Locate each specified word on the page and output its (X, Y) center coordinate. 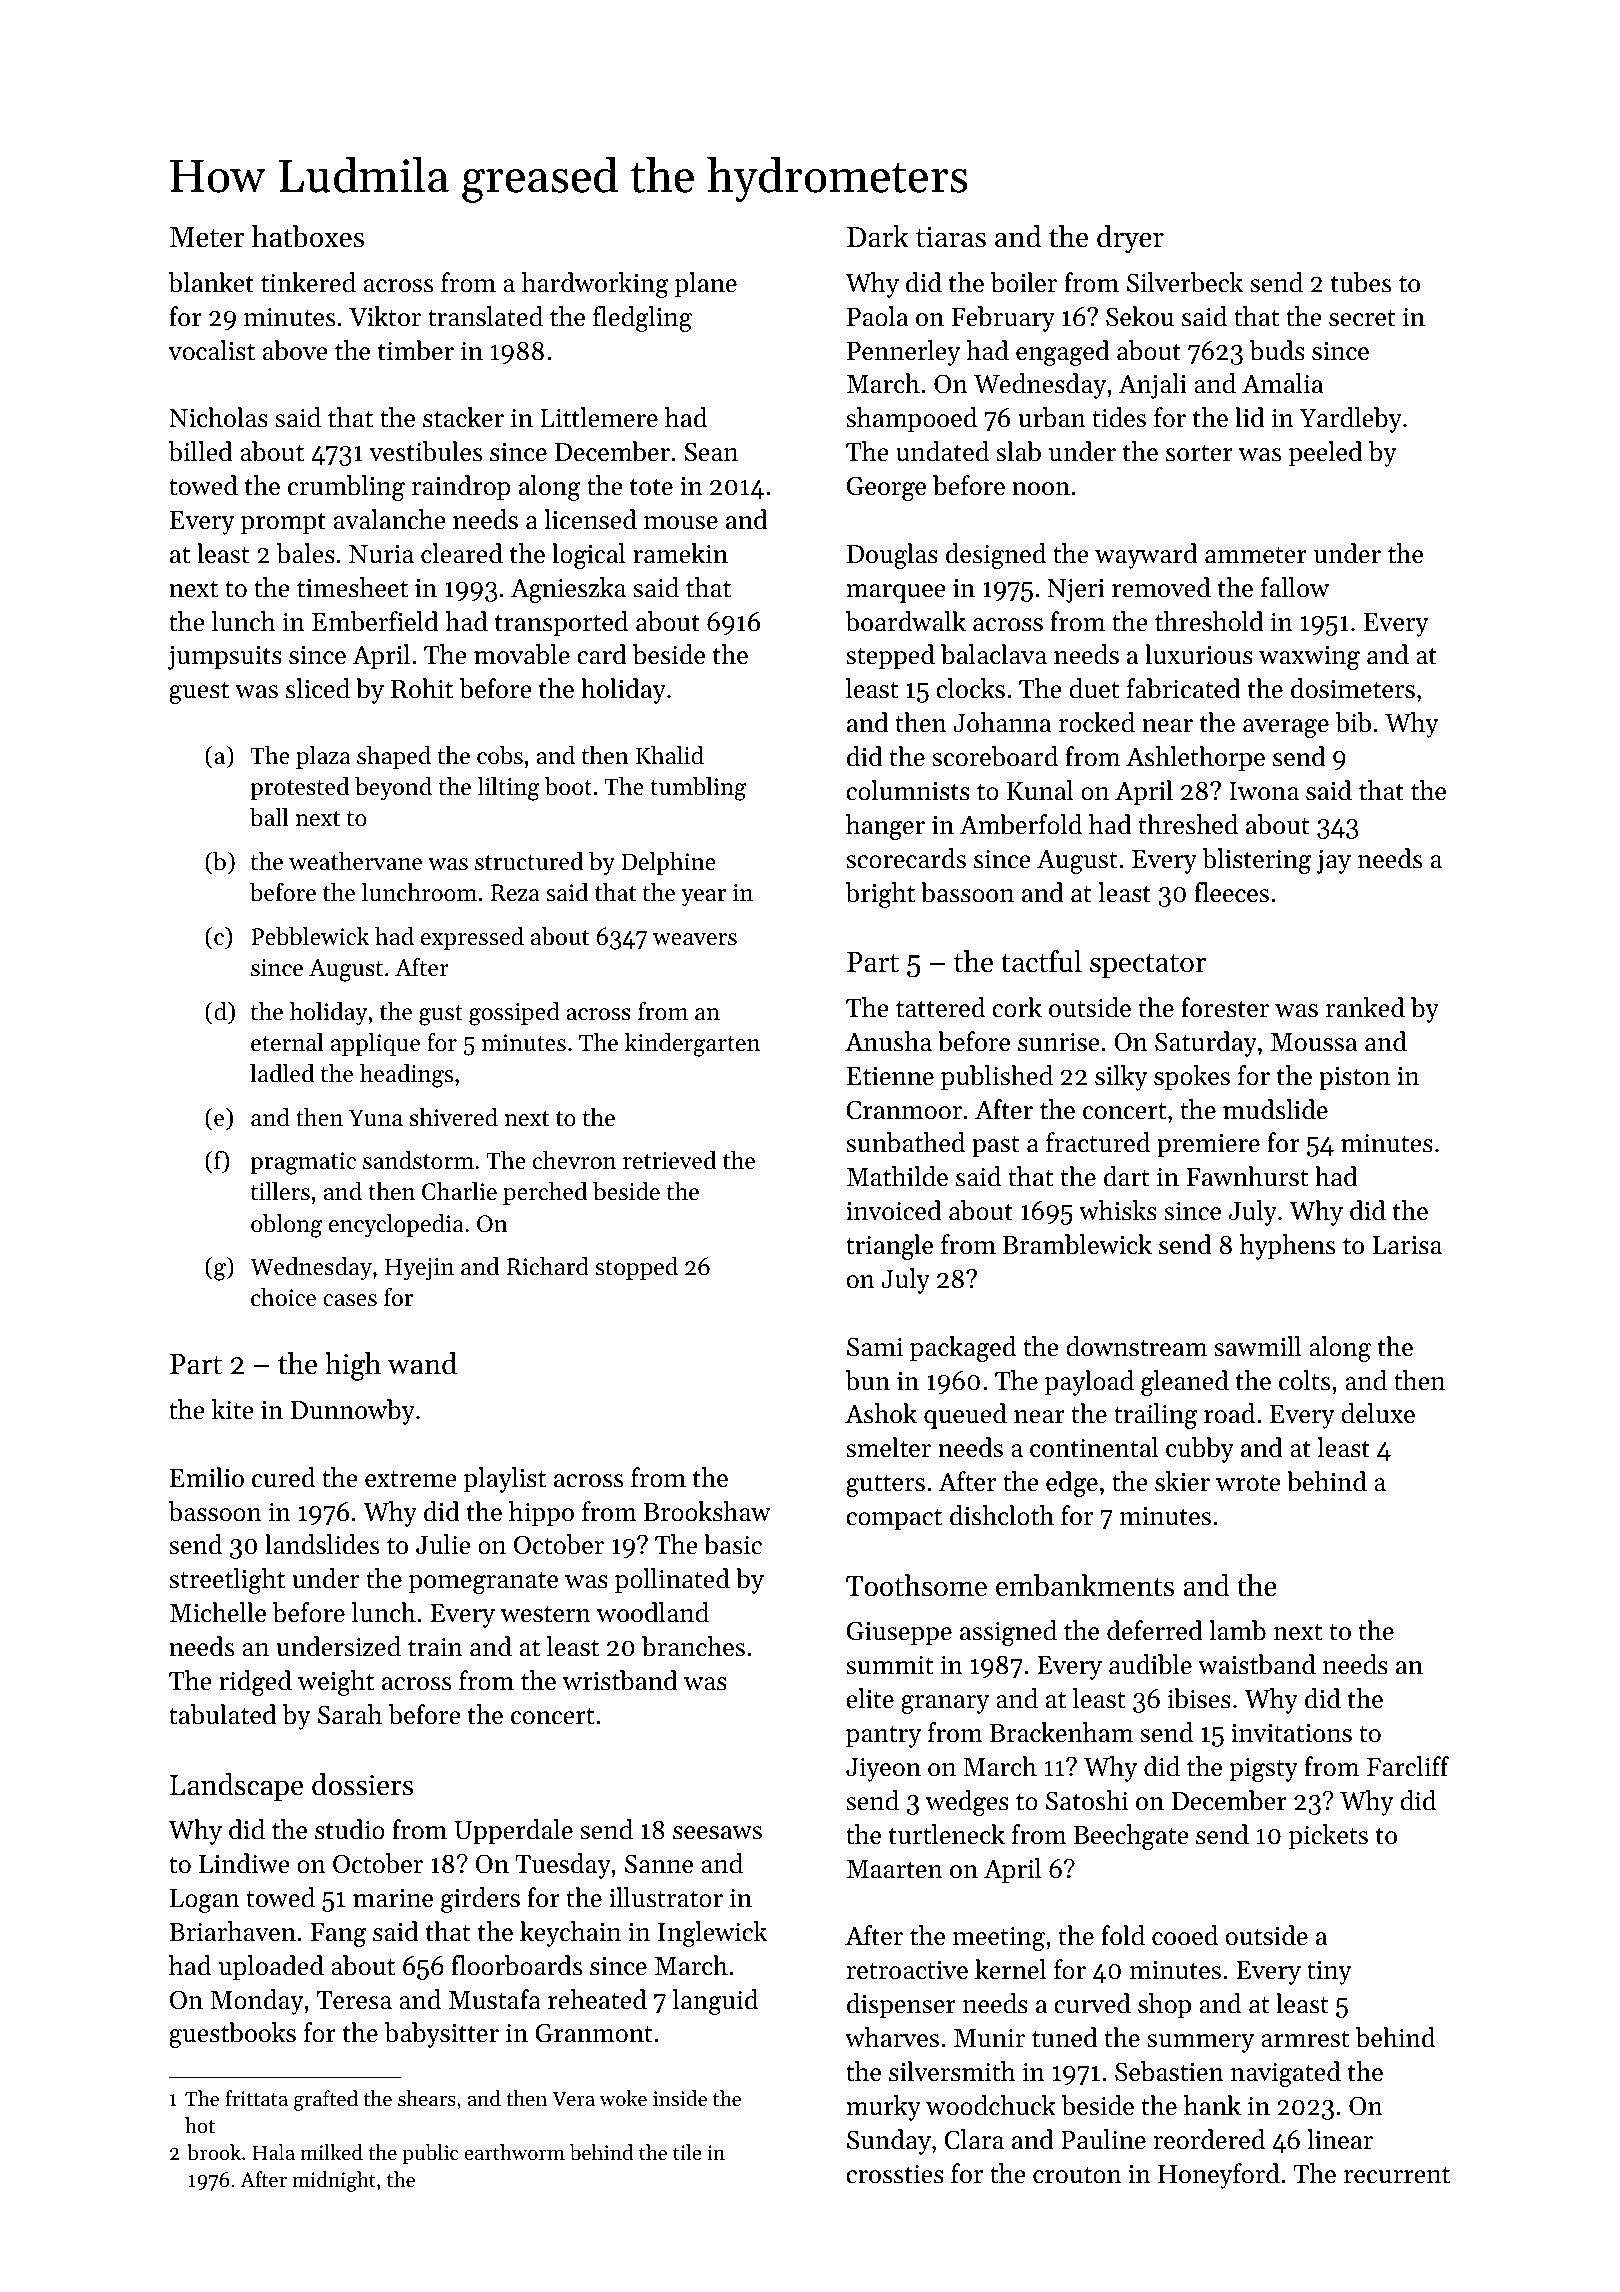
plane (706, 285)
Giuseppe (899, 1633)
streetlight (227, 1581)
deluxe (1378, 1413)
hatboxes (308, 236)
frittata (256, 2098)
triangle (889, 1247)
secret (1362, 318)
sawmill (1257, 1346)
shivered (454, 1117)
